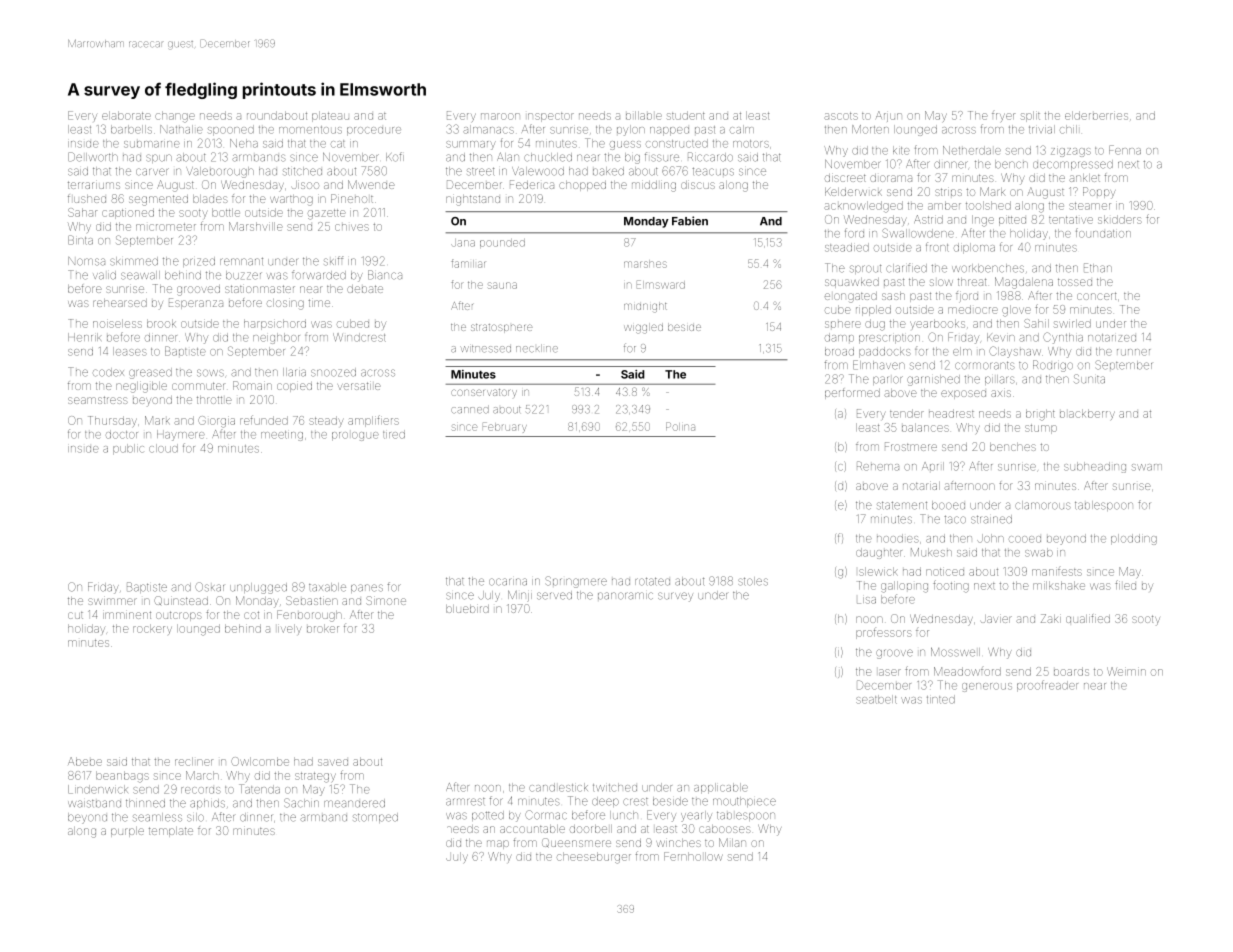 The width and height of the screenshot is (1233, 952). Describe the element at coordinates (1047, 686) in the screenshot. I see `proofreader` at that location.
